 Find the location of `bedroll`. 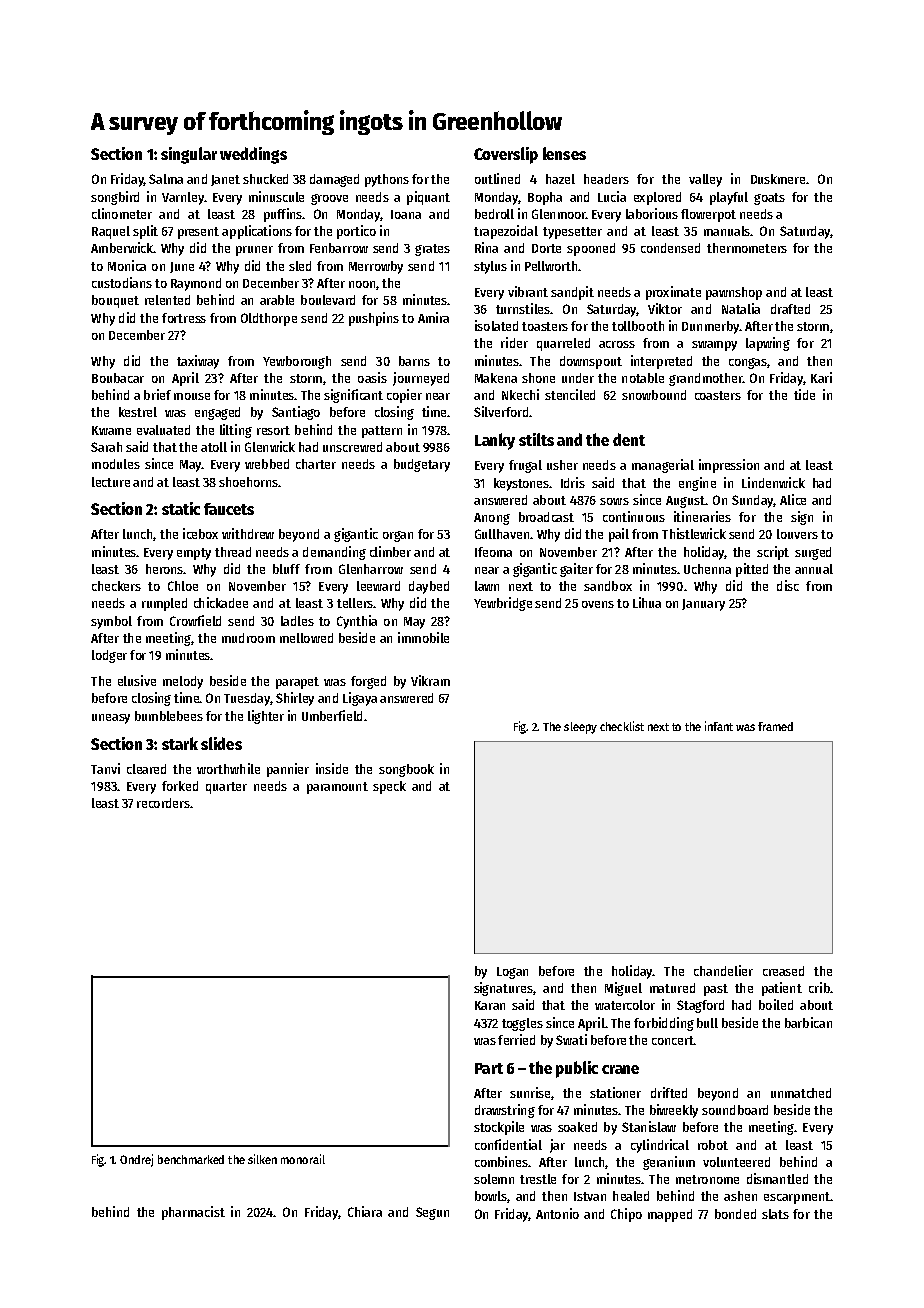

bedroll is located at coordinates (494, 214).
